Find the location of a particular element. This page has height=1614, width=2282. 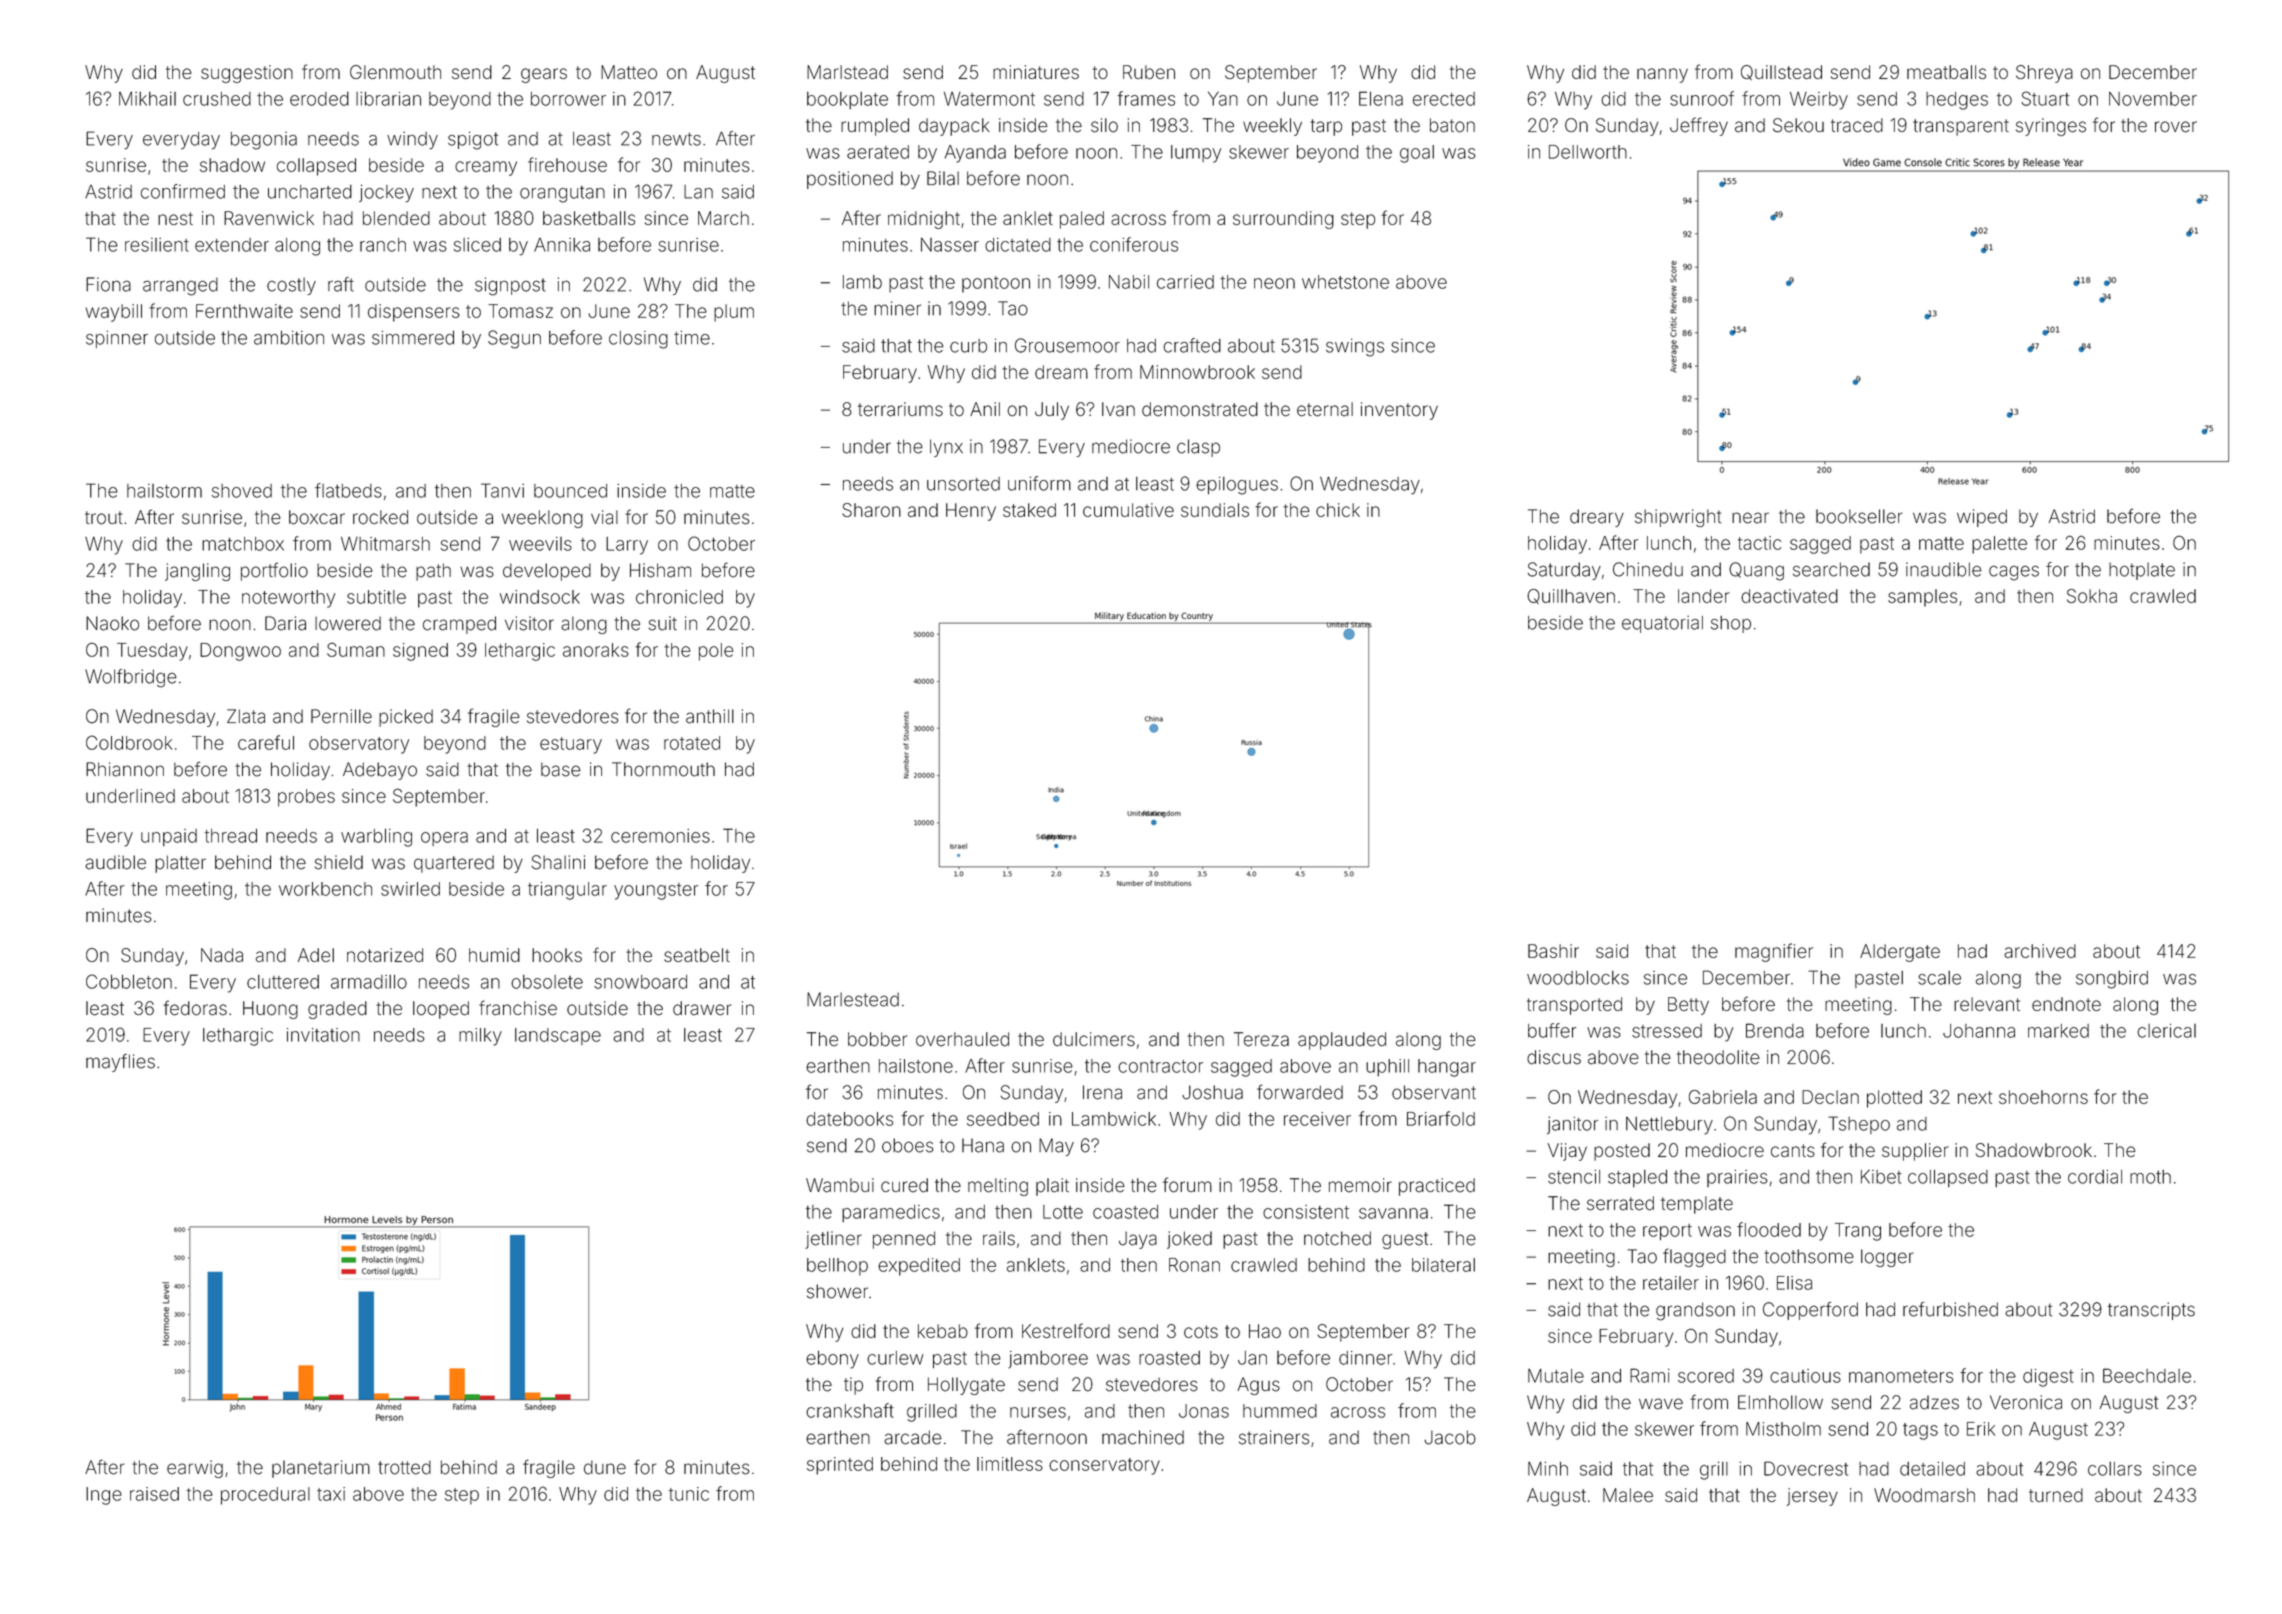

raised is located at coordinates (154, 1494).
